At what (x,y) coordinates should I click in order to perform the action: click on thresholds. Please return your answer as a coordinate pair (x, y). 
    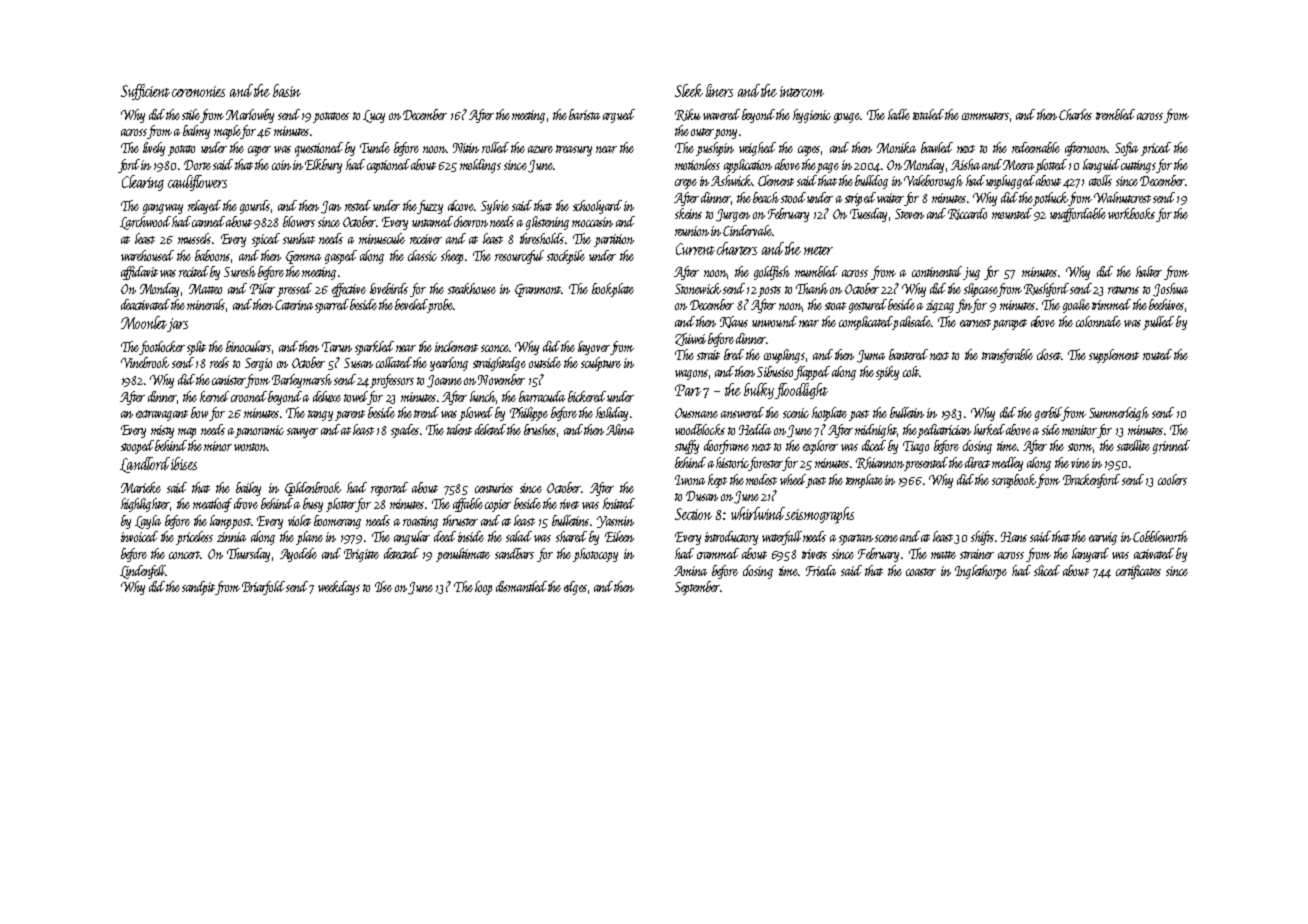
    Looking at the image, I should click on (542, 238).
